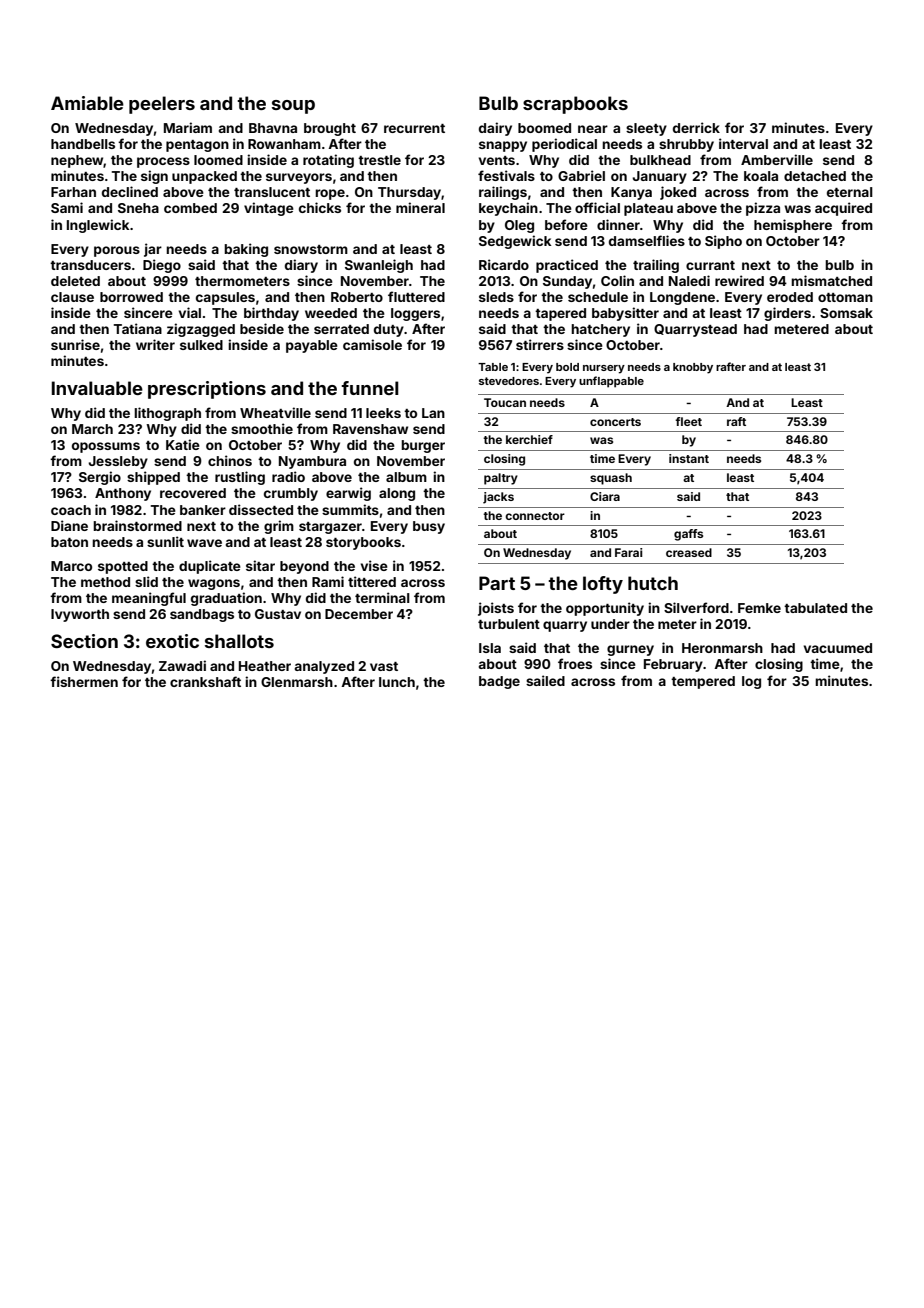 The image size is (924, 1308). Describe the element at coordinates (529, 439) in the screenshot. I see `kerchief` at that location.
